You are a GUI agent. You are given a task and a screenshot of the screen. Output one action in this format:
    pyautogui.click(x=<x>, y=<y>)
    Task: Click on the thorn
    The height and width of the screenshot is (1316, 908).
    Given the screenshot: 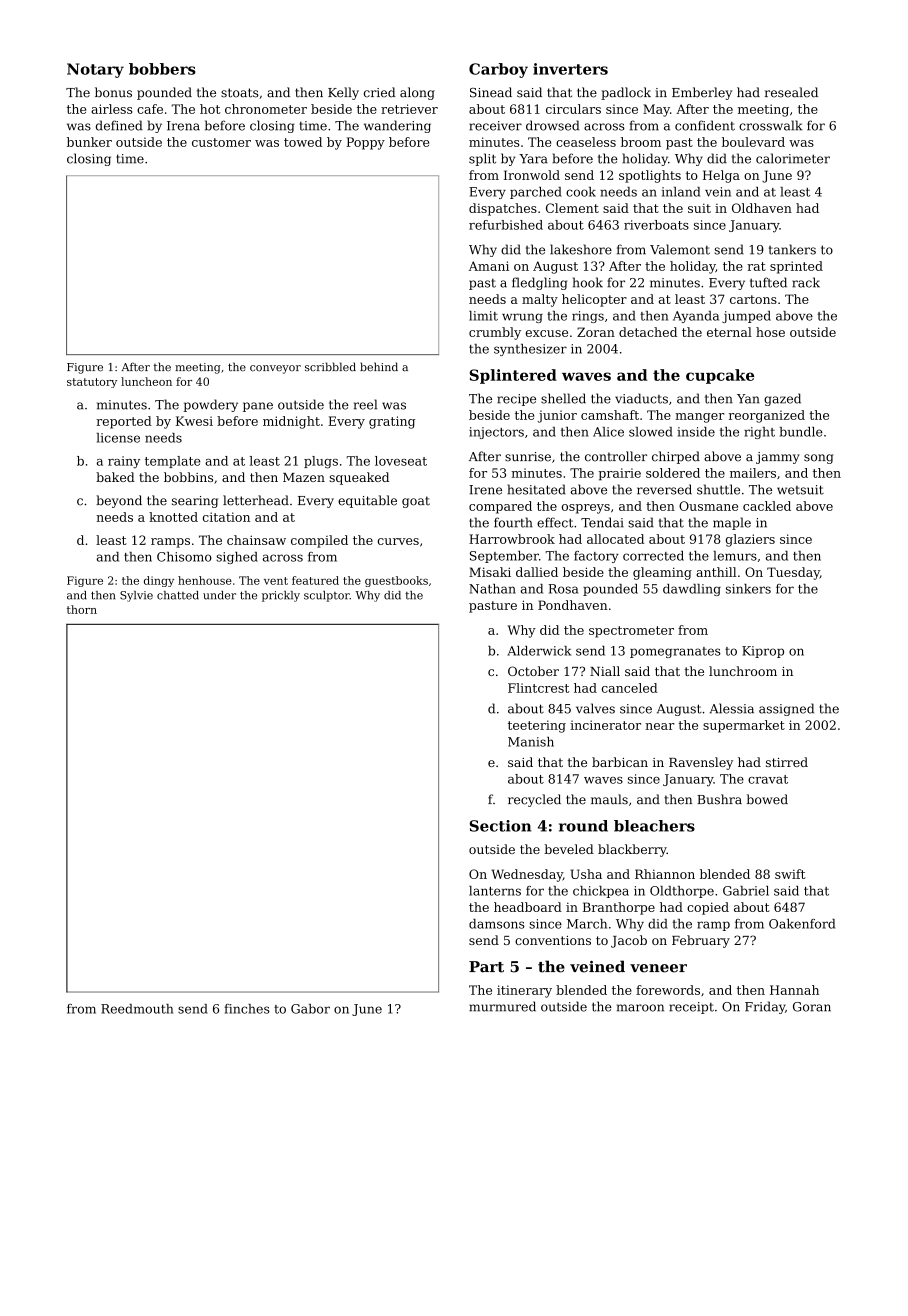 What is the action you would take?
    pyautogui.click(x=82, y=609)
